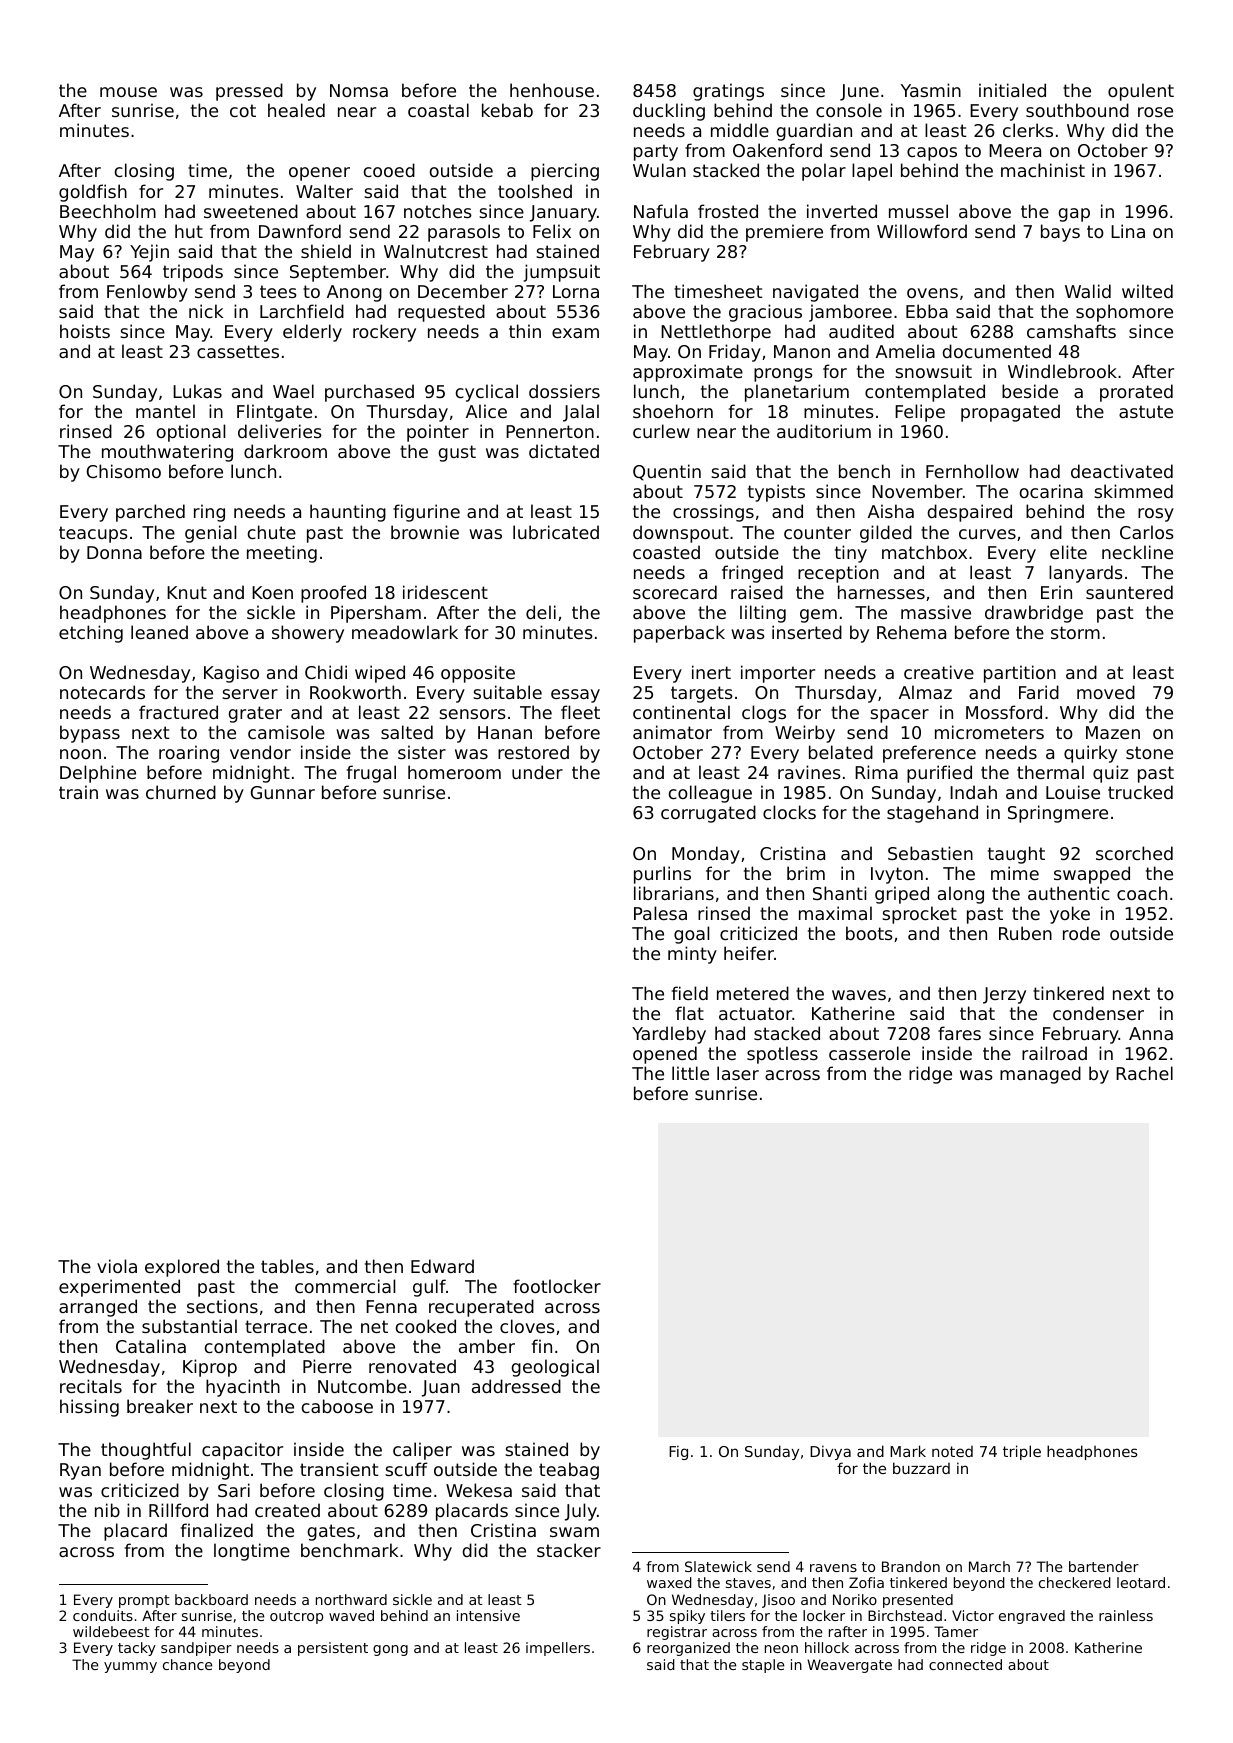 The width and height of the image is (1233, 1743). Describe the element at coordinates (331, 1532) in the image. I see `gates` at that location.
